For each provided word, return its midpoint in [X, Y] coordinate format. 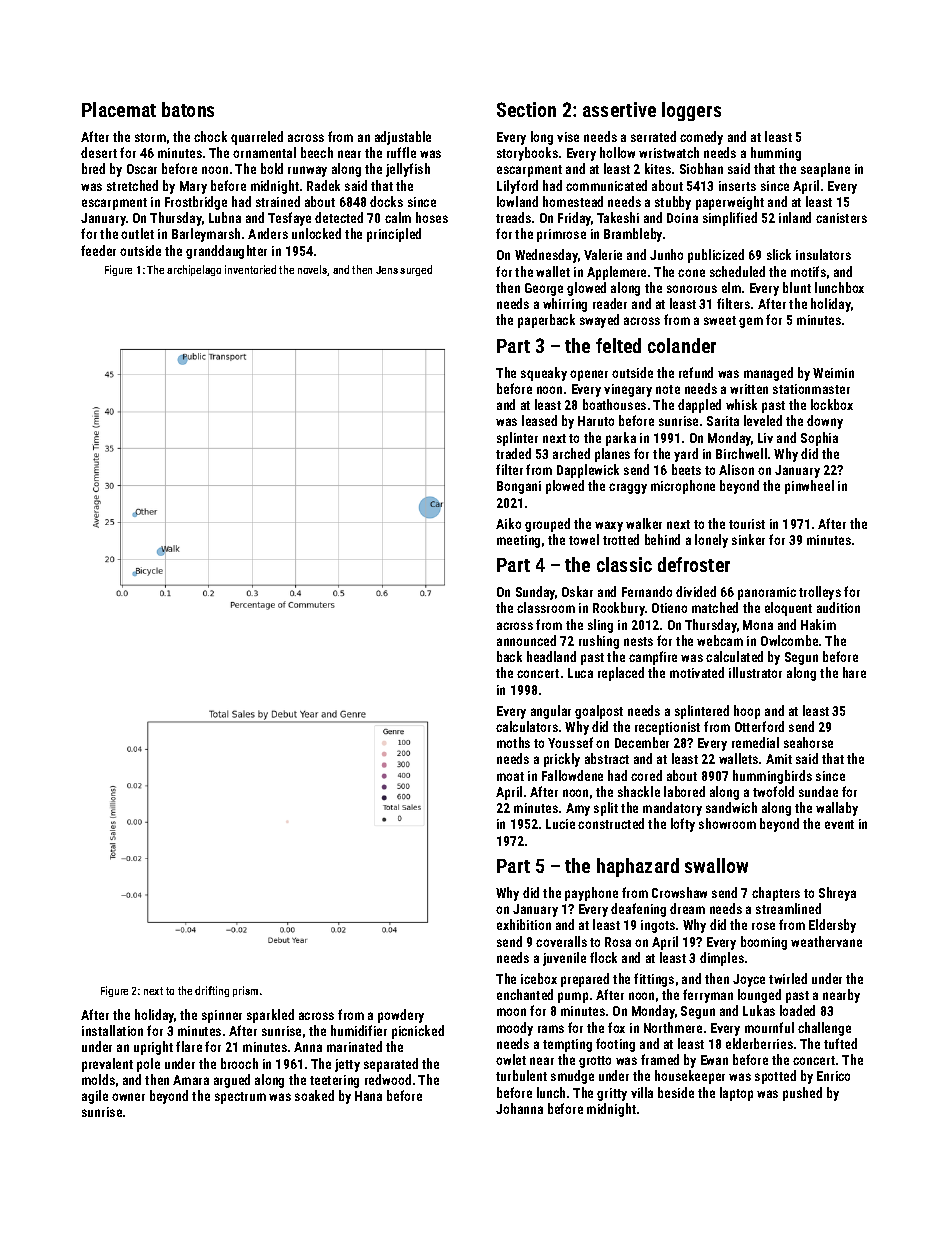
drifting [212, 991]
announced [526, 640]
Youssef [570, 742]
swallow [716, 865]
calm [398, 217]
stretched [132, 185]
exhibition [524, 924]
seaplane [825, 170]
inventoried [250, 269]
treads [513, 217]
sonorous [692, 289]
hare [854, 672]
